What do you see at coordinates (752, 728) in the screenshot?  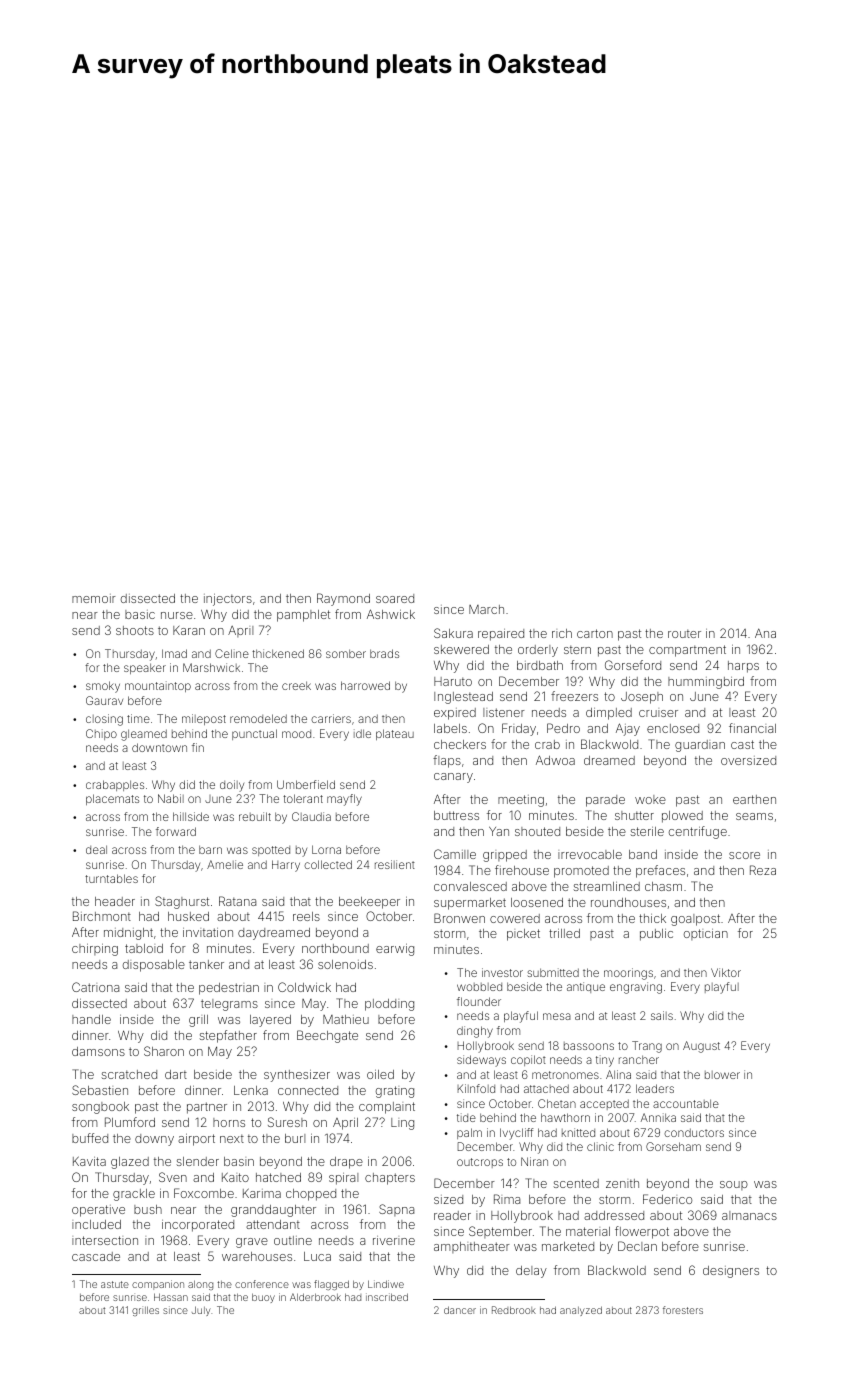 I see `financial` at bounding box center [752, 728].
